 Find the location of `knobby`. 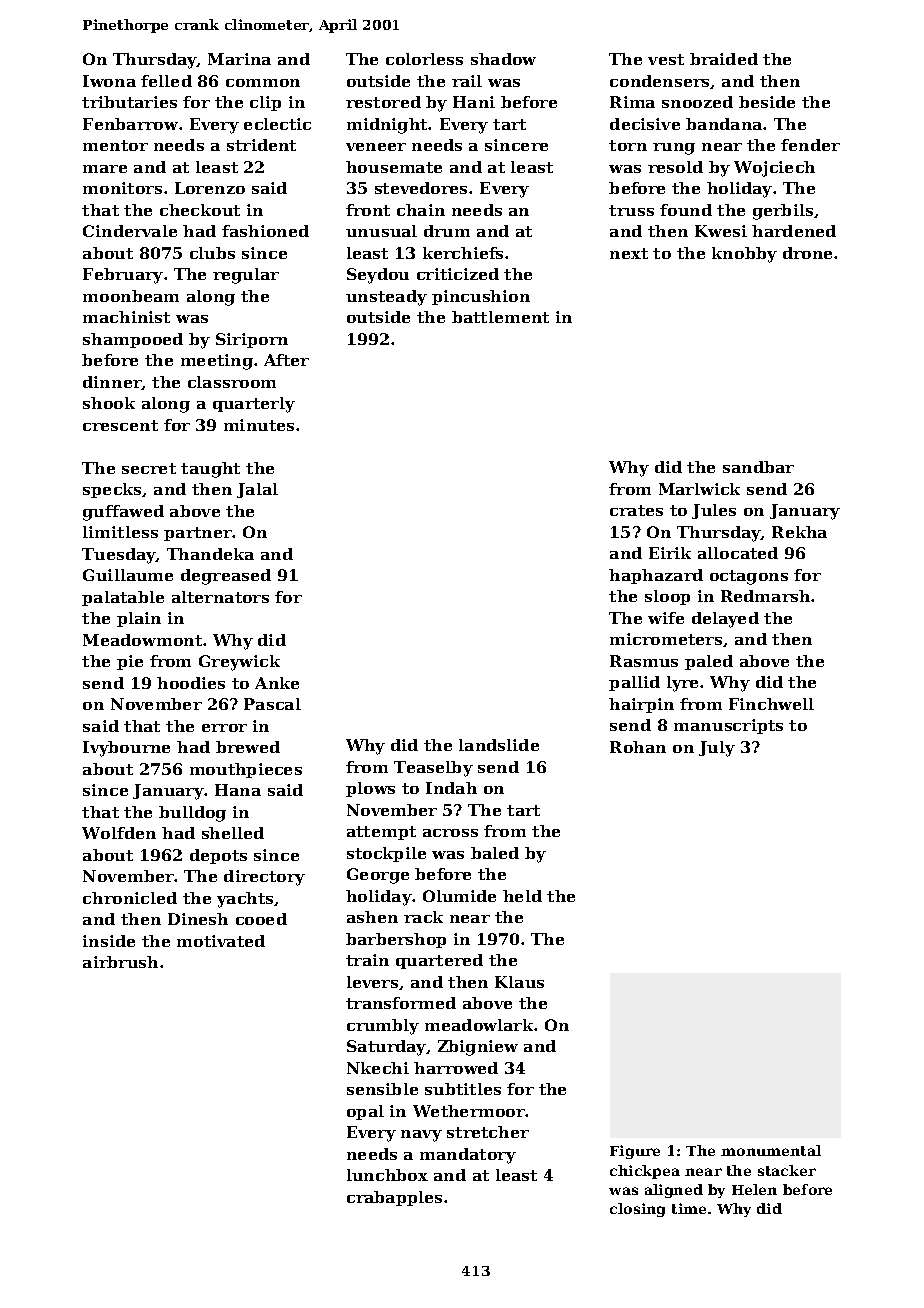

knobby is located at coordinates (744, 255).
